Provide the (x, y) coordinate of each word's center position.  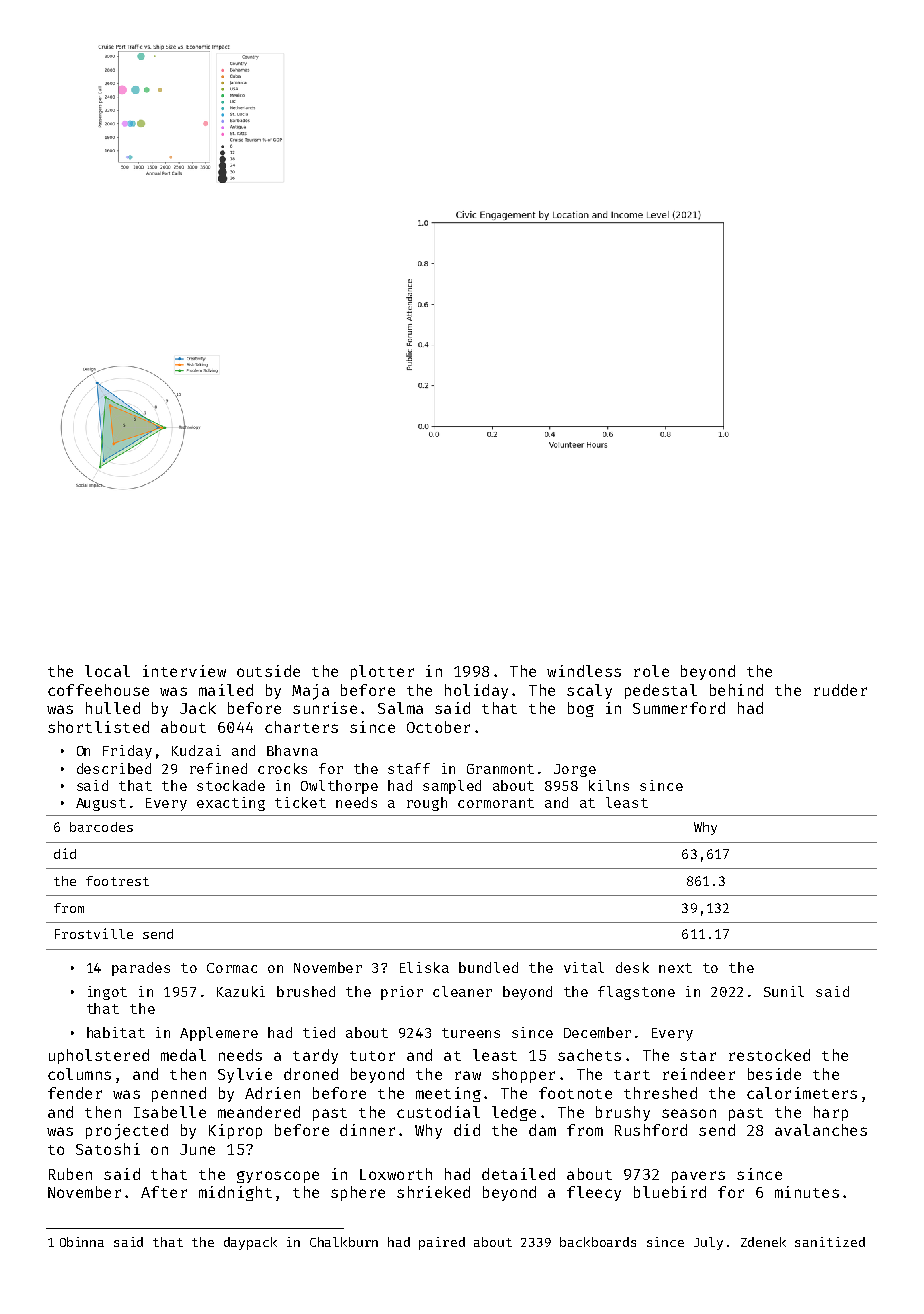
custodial (438, 1112)
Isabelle (170, 1112)
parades (141, 969)
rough (427, 804)
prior (402, 993)
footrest (117, 881)
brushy (623, 1113)
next (675, 968)
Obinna (82, 1242)
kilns (609, 785)
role (651, 671)
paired (442, 1243)
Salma (400, 708)
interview (184, 671)
